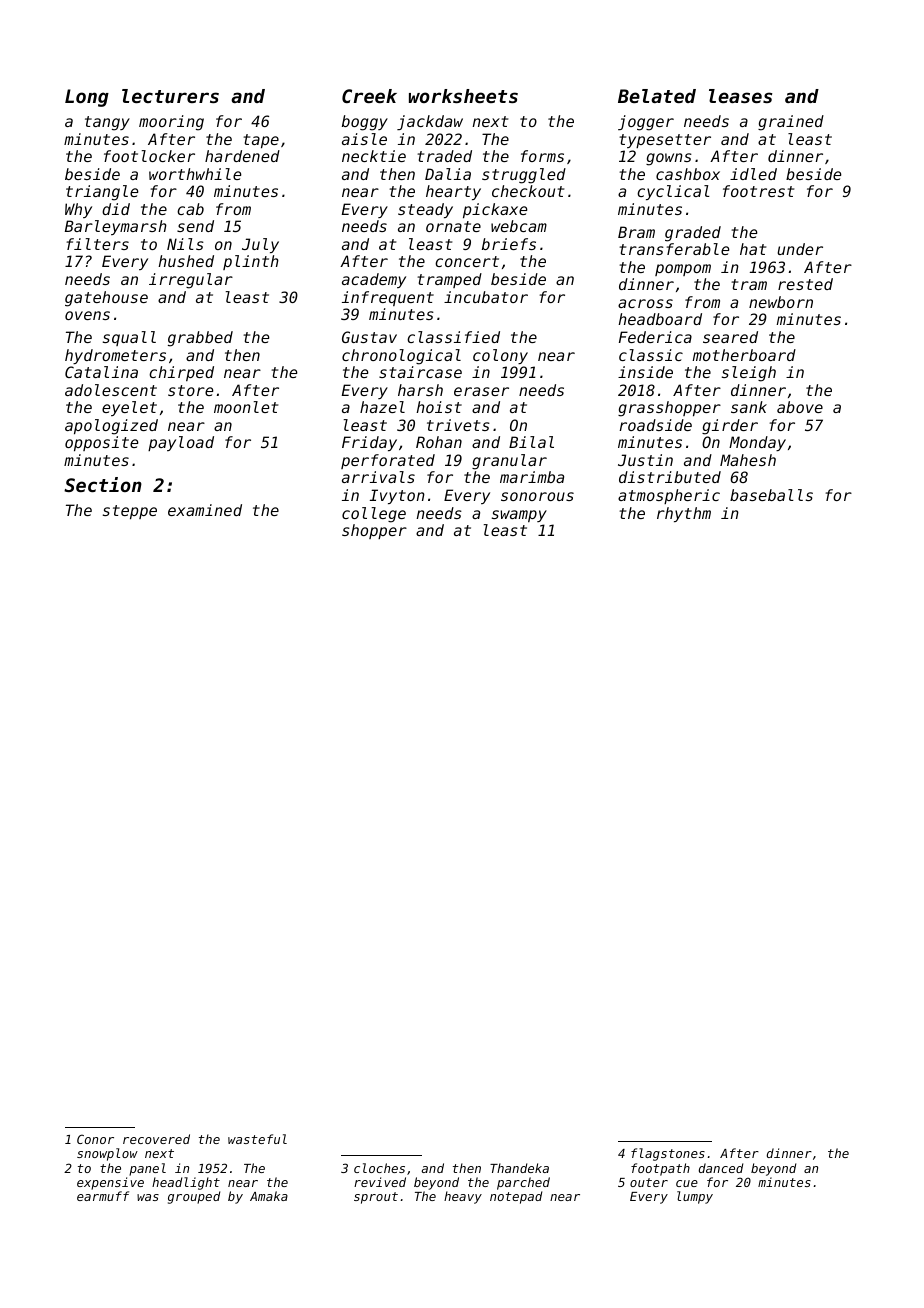 The width and height of the image is (924, 1308). Describe the element at coordinates (369, 443) in the image. I see `Friday` at that location.
